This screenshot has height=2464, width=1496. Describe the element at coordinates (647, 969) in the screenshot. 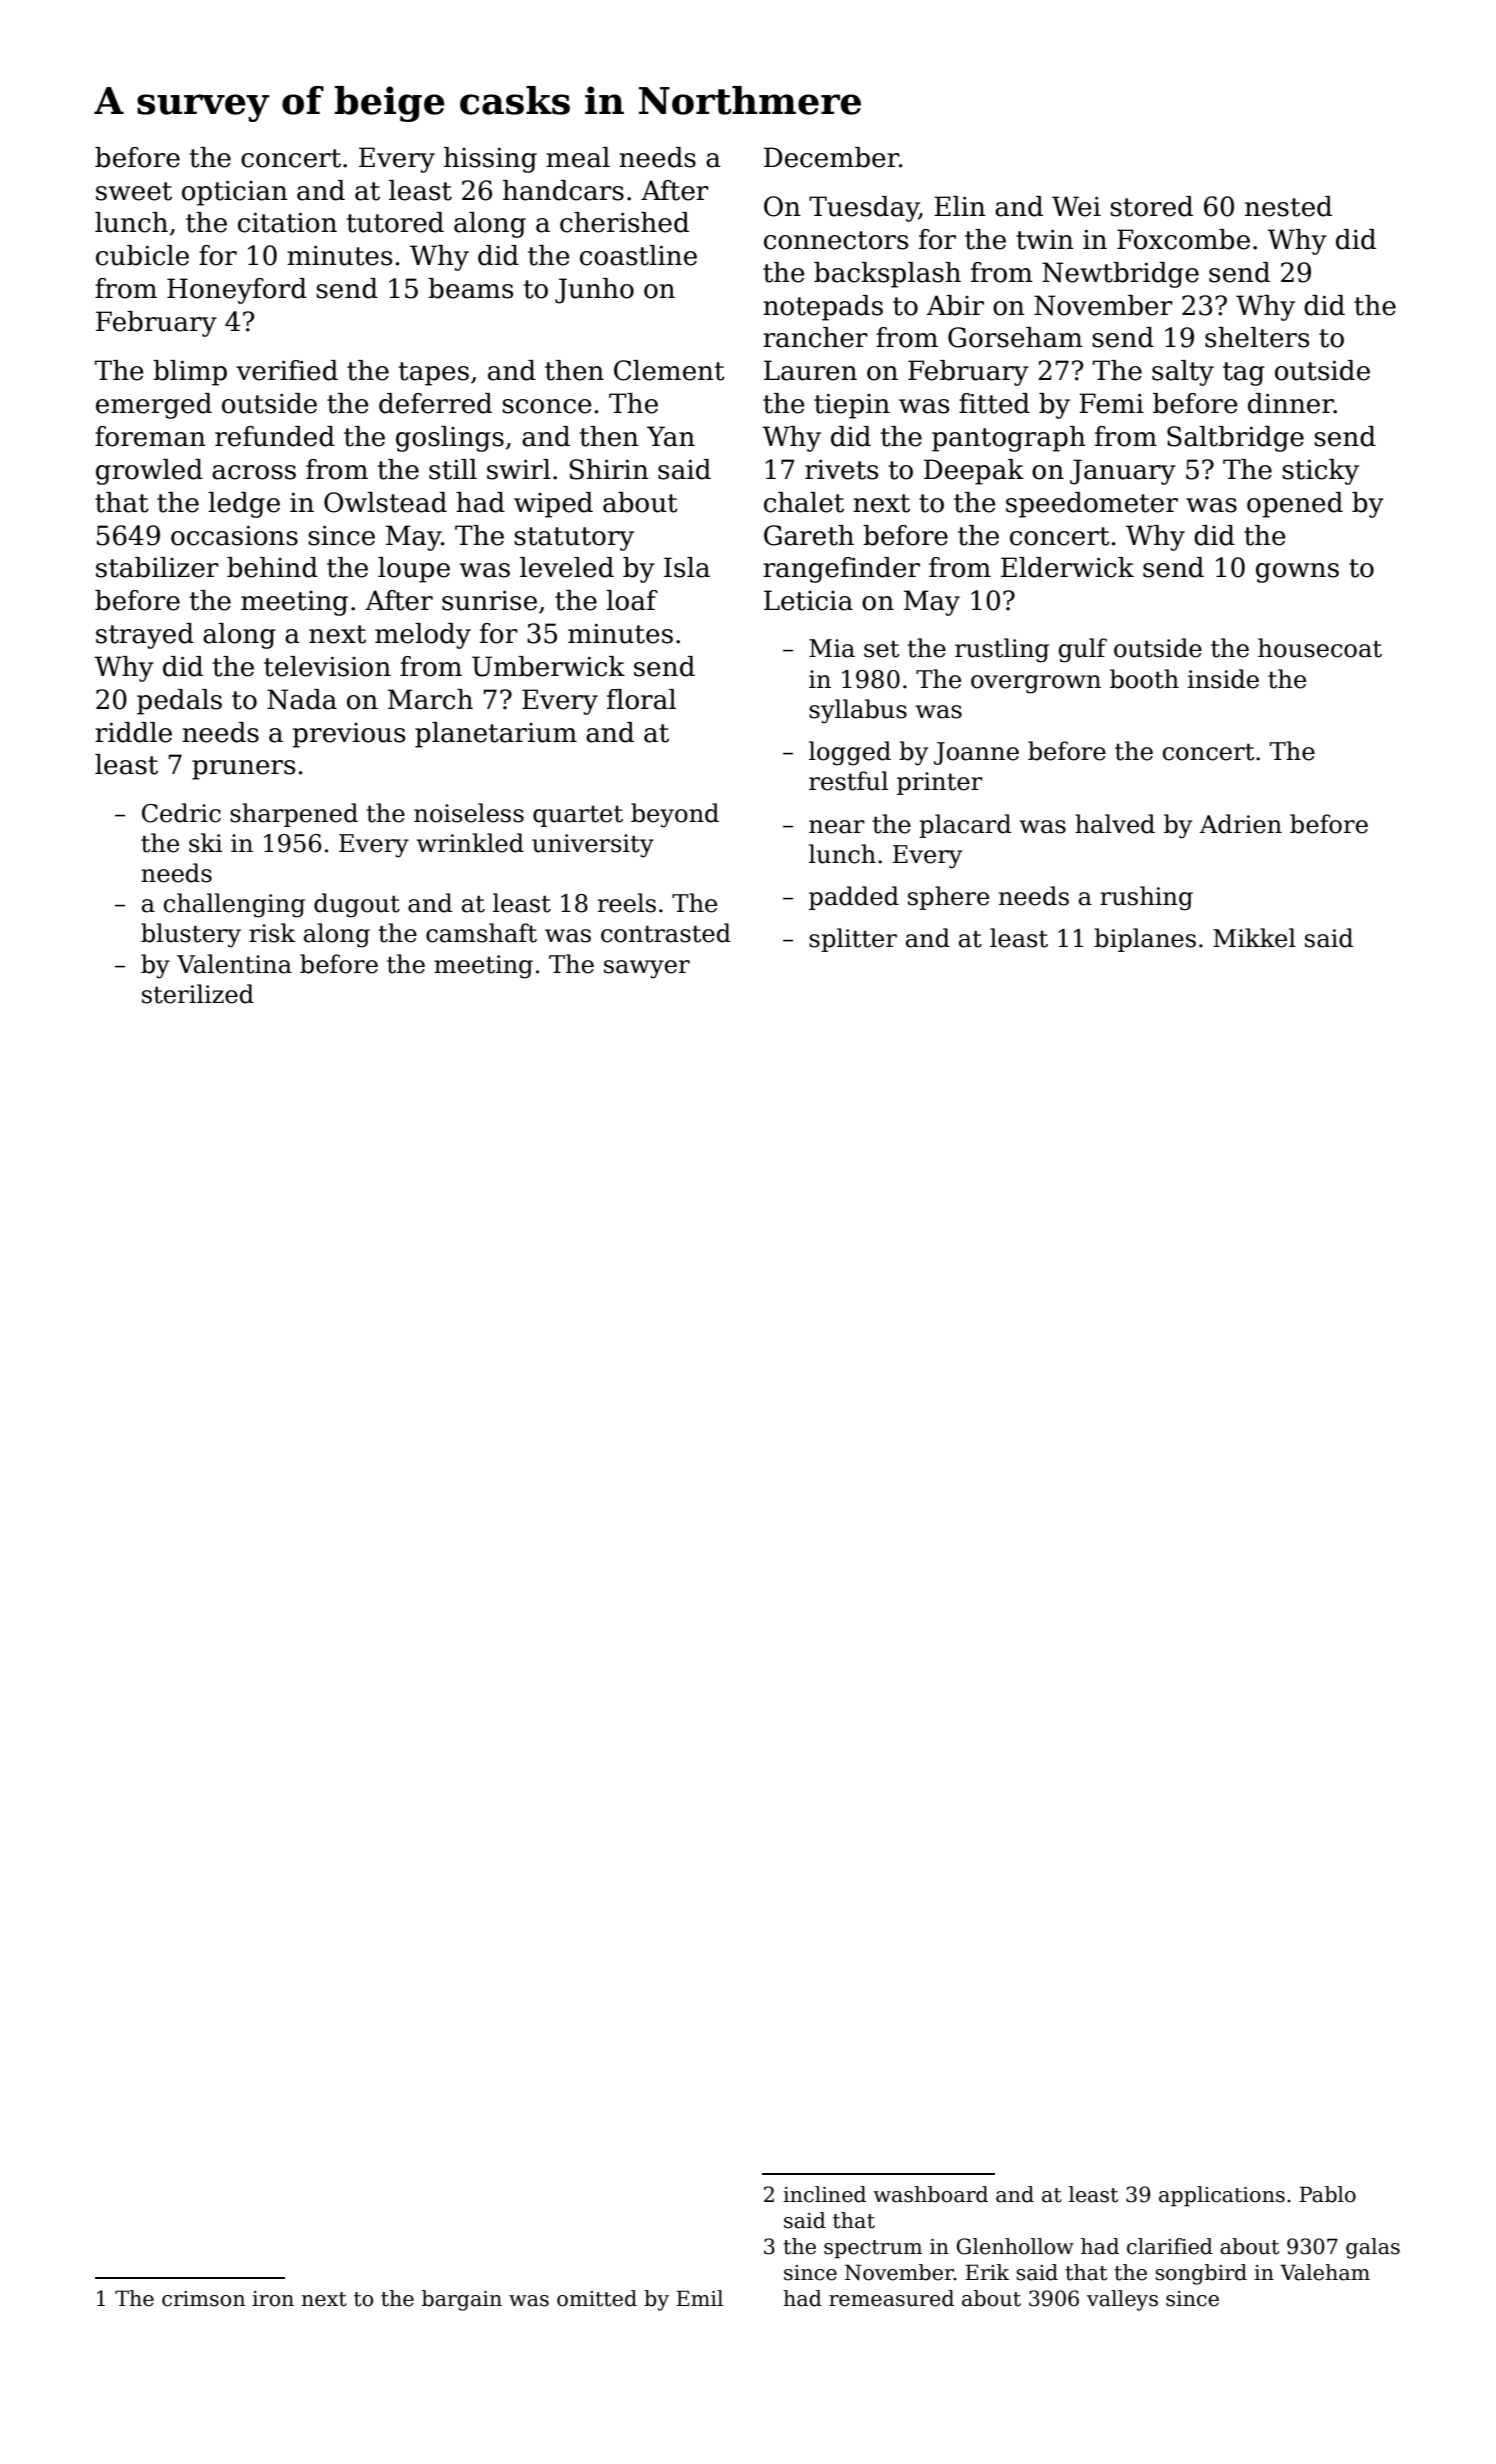

I see `sawyer` at that location.
